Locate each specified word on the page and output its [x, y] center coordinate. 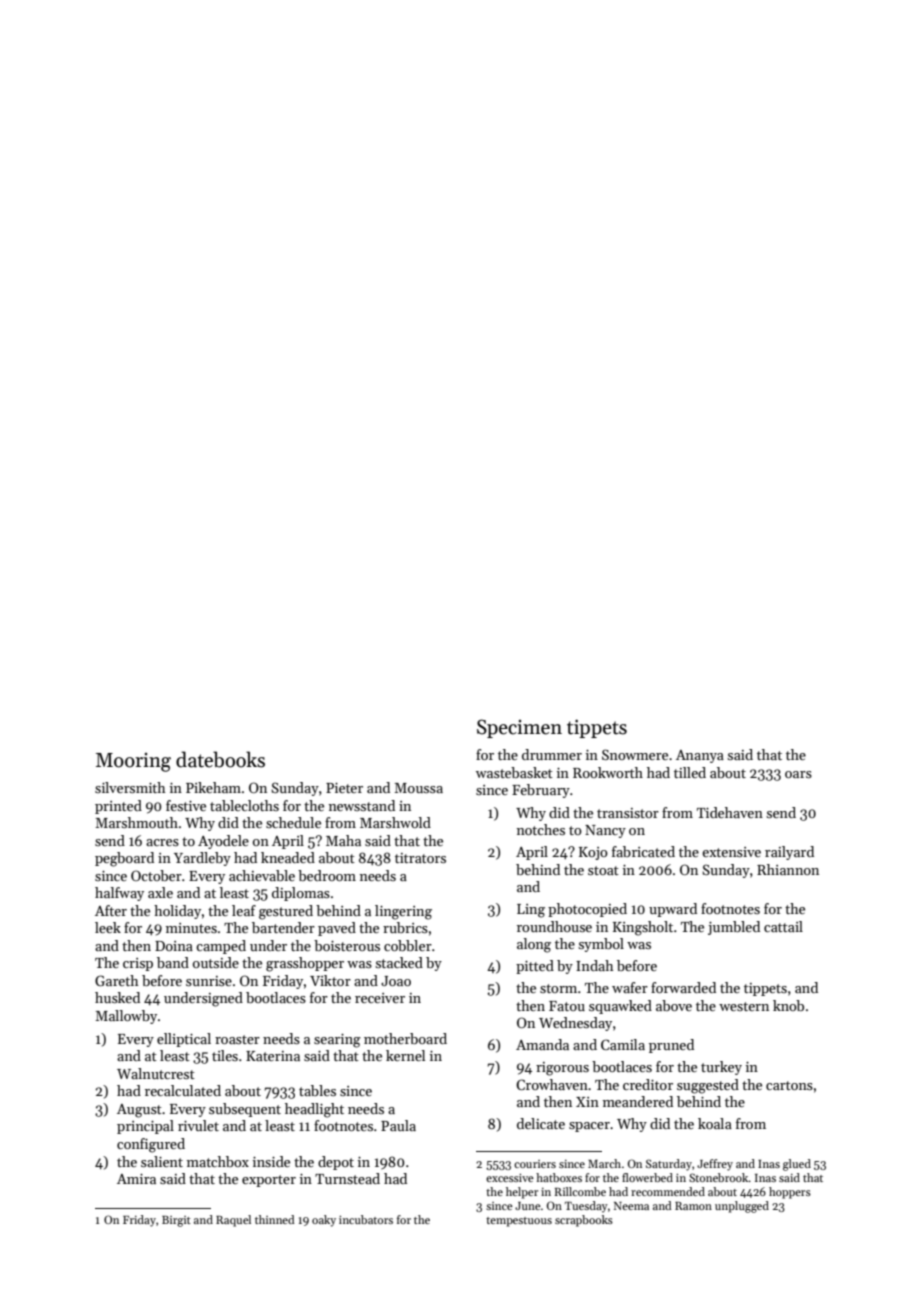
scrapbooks [584, 1221]
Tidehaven [730, 812]
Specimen [519, 728]
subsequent [245, 1110]
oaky [324, 1221]
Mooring [133, 762]
